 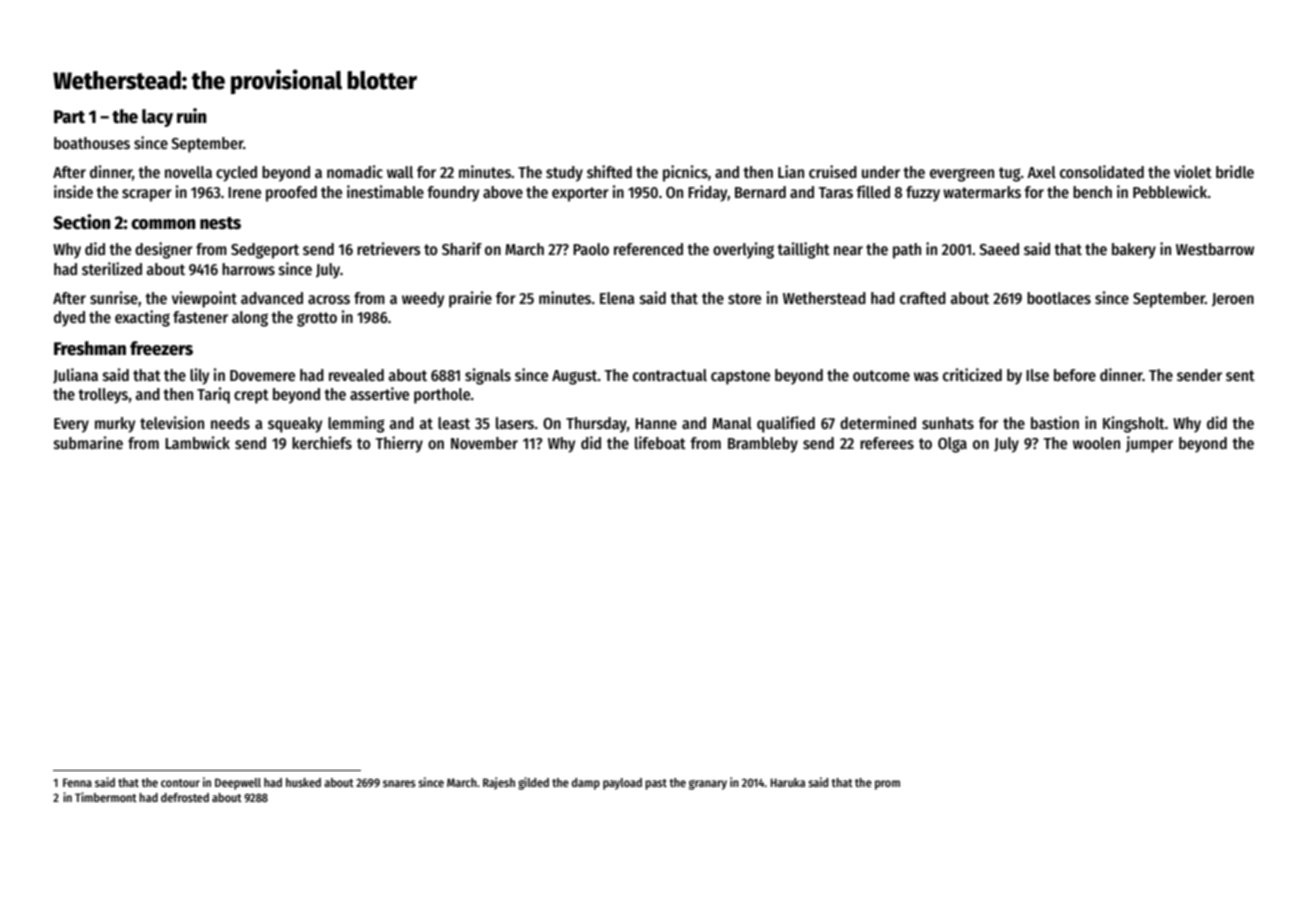 I want to click on qualified, so click(x=786, y=424).
